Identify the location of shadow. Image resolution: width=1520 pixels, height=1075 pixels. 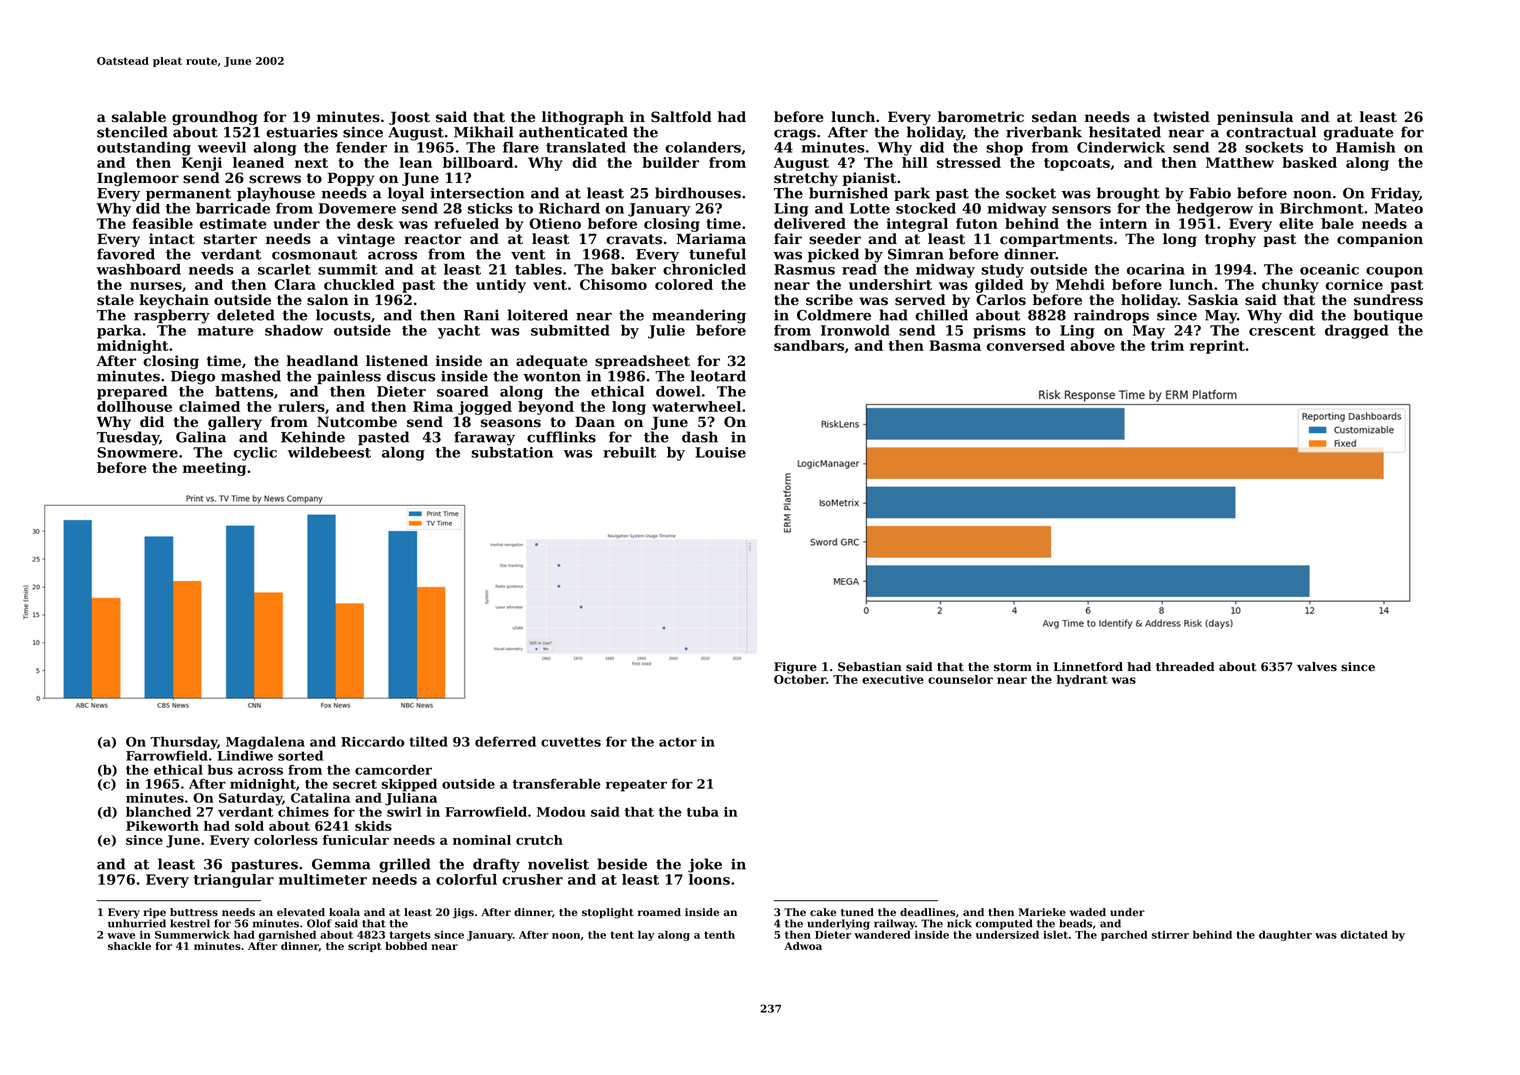
(294, 330).
